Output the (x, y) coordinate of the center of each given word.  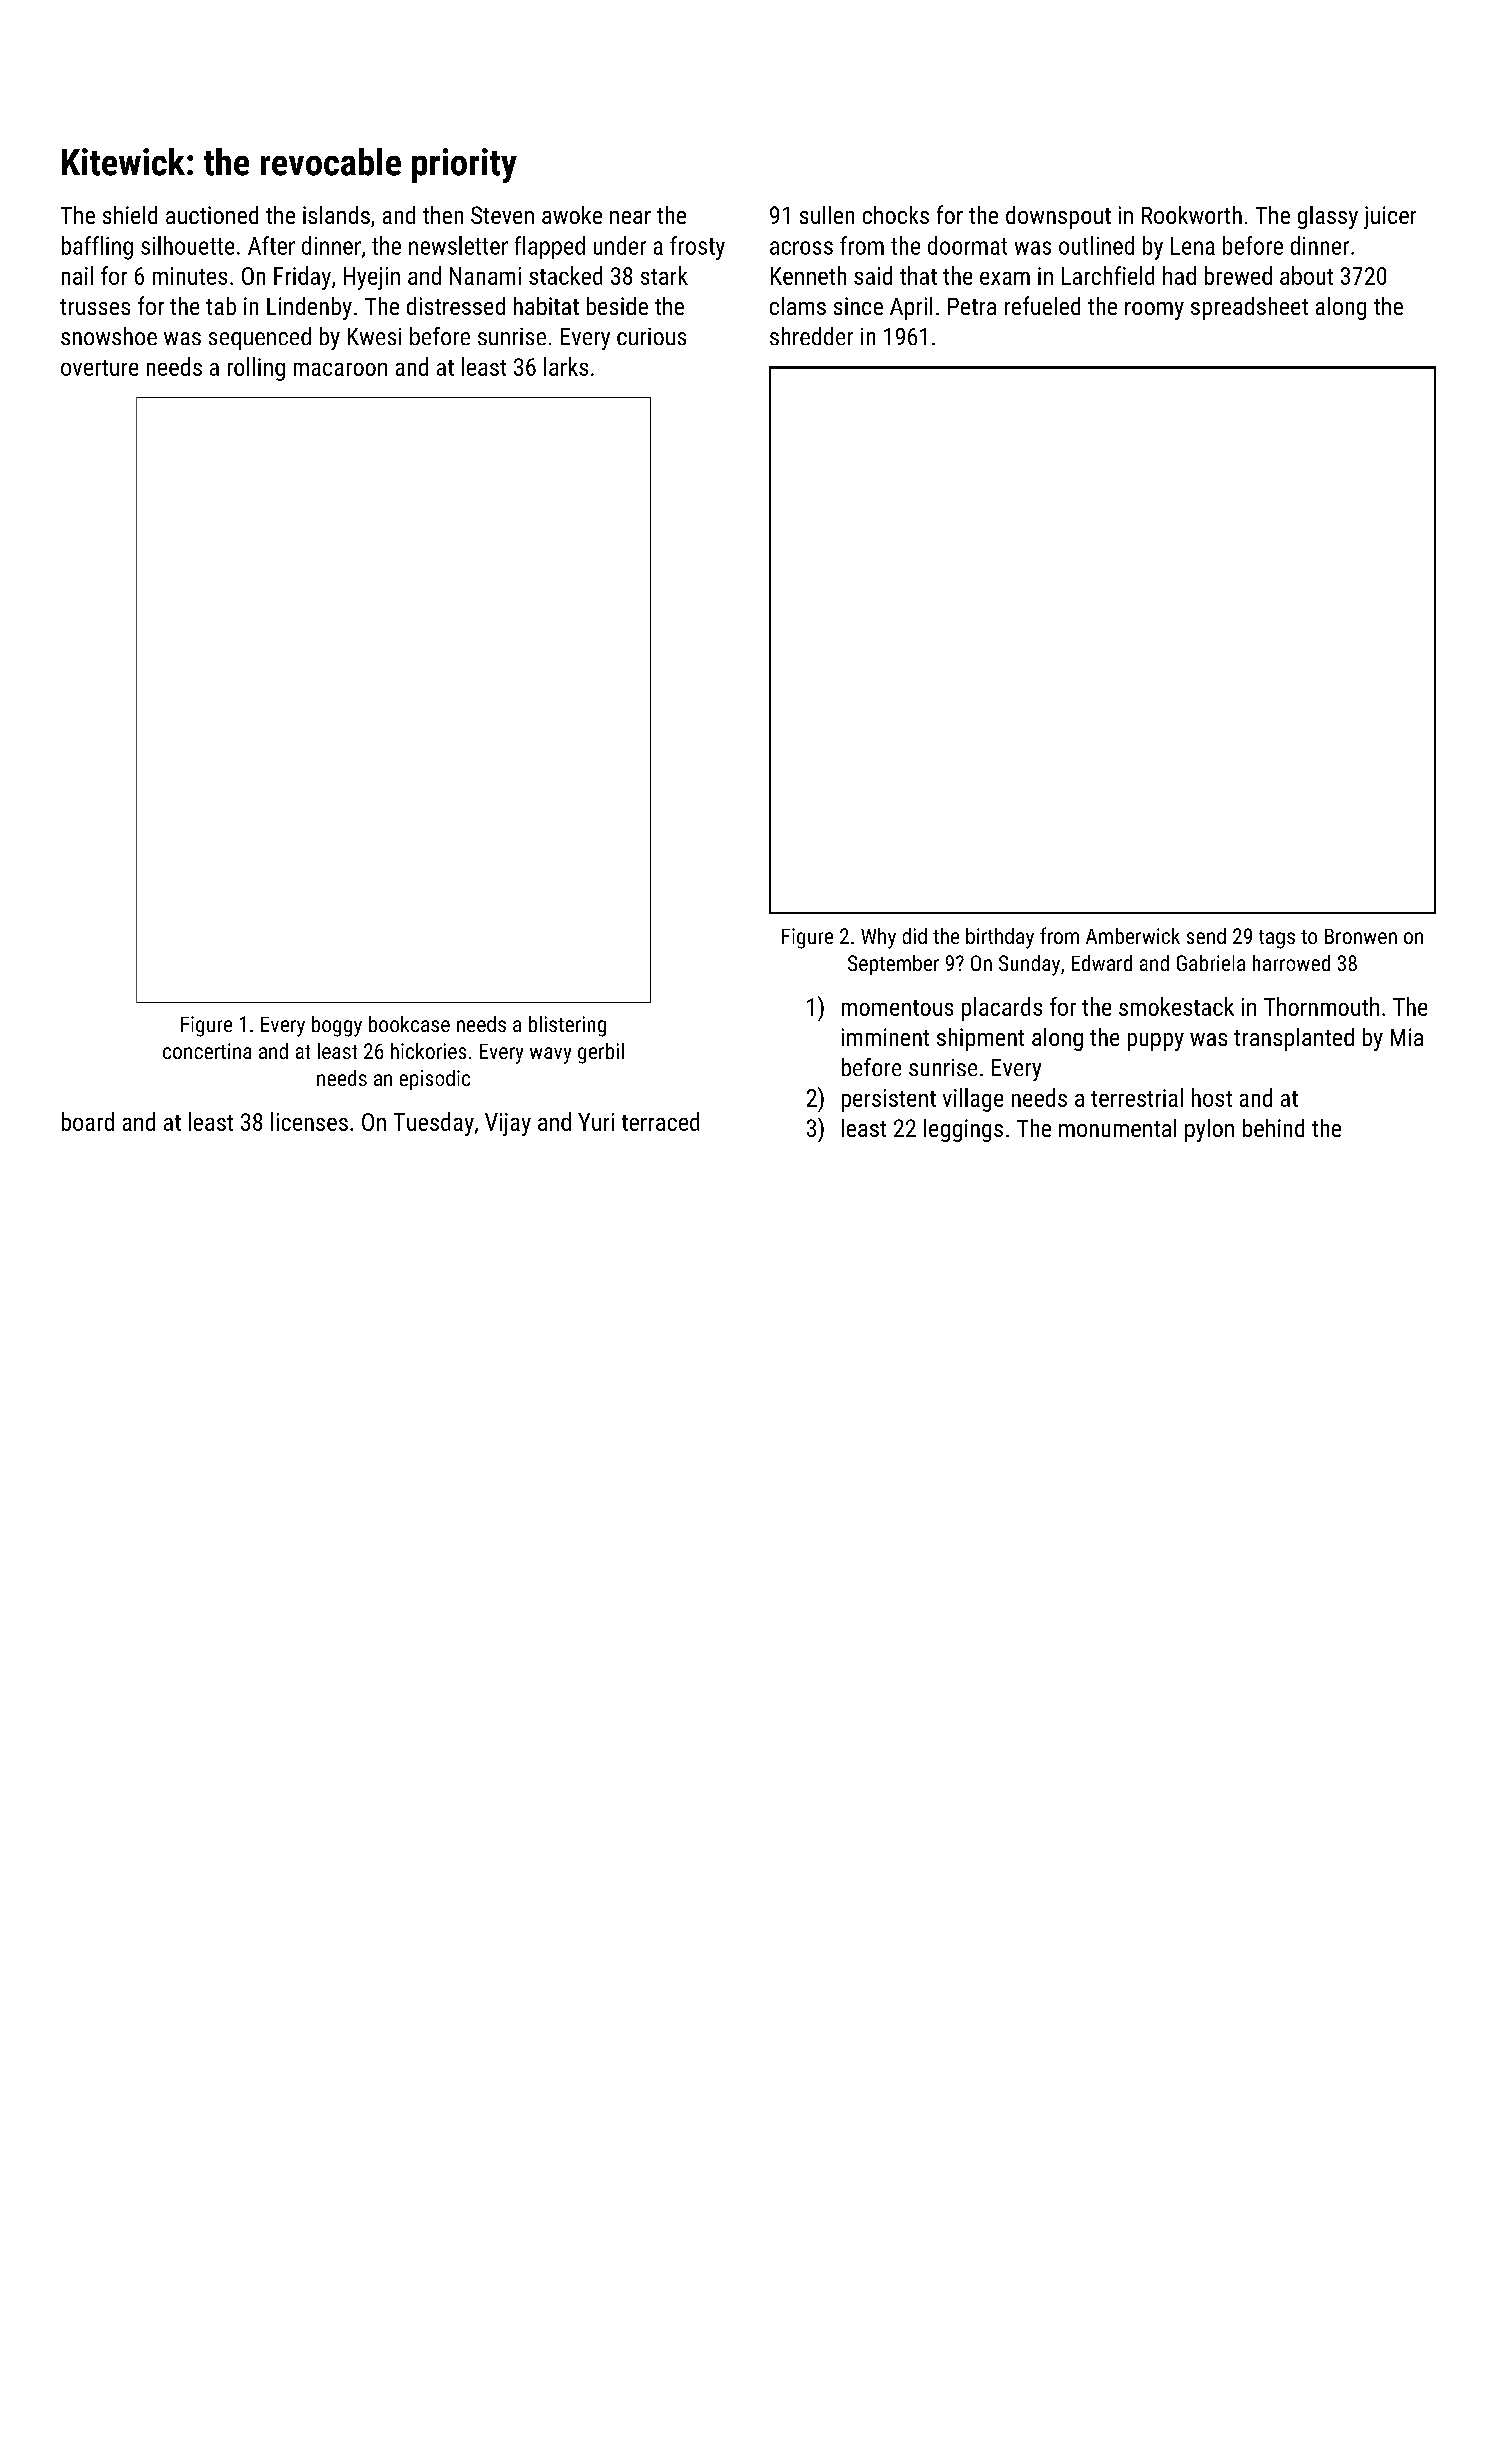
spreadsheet (1249, 308)
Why (878, 938)
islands (336, 215)
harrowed (1291, 963)
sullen (827, 215)
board (88, 1121)
